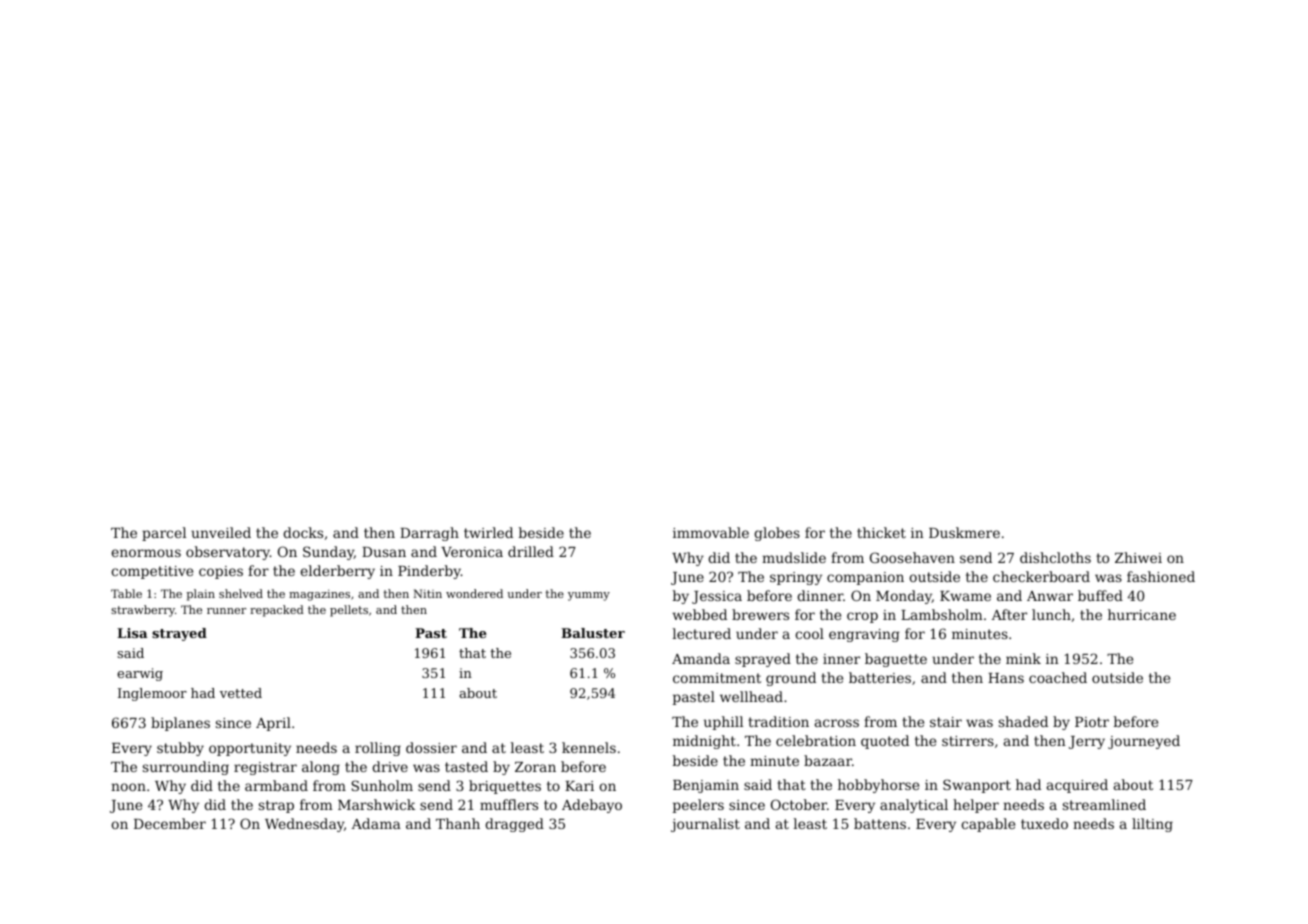 This document has height=924, width=1308. What do you see at coordinates (1142, 614) in the document?
I see `hurricane` at bounding box center [1142, 614].
